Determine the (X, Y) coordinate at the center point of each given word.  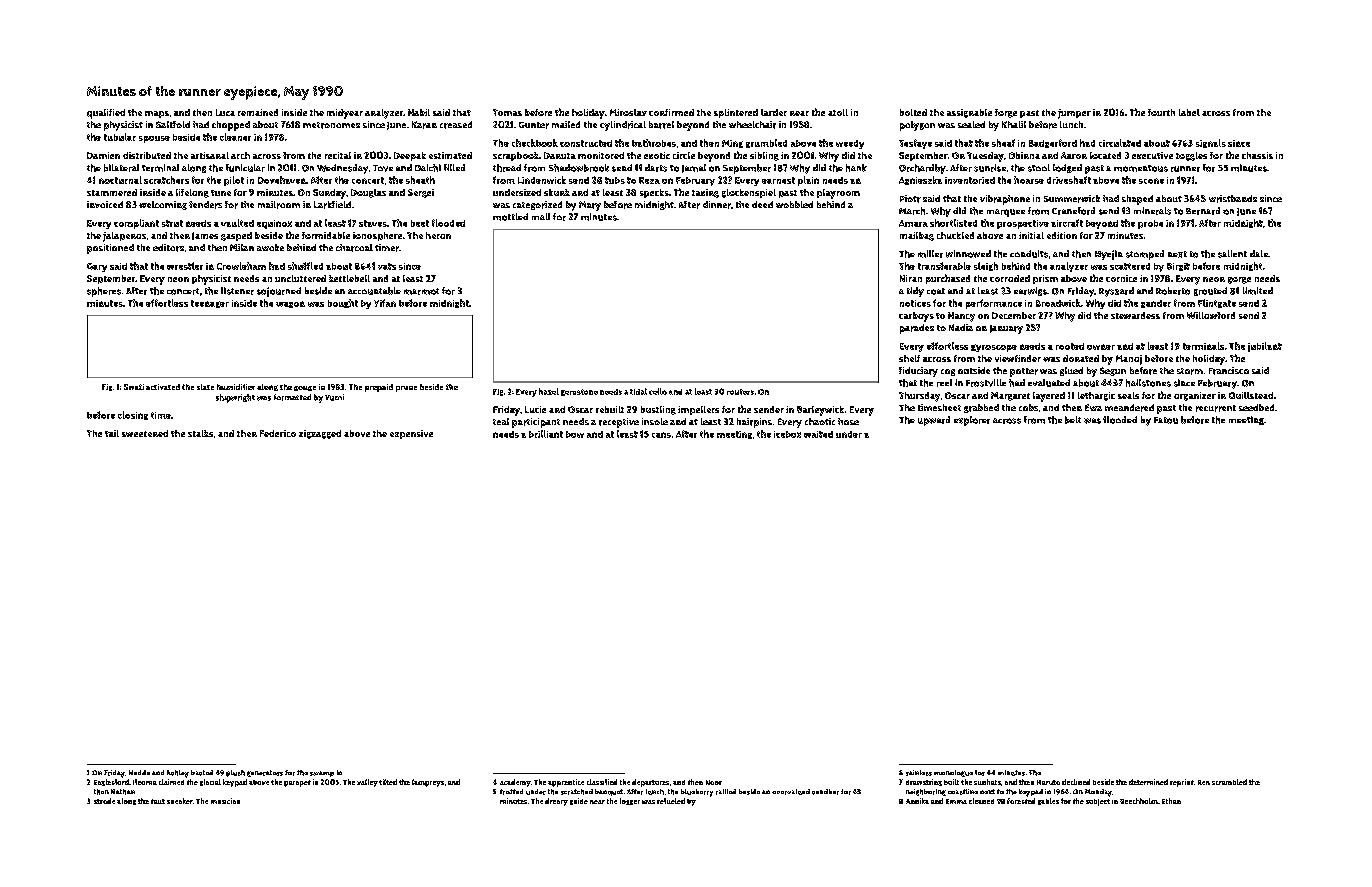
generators (265, 773)
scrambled (1229, 782)
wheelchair (752, 125)
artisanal (210, 155)
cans (661, 435)
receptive (619, 423)
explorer (972, 421)
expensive (411, 434)
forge (1006, 113)
